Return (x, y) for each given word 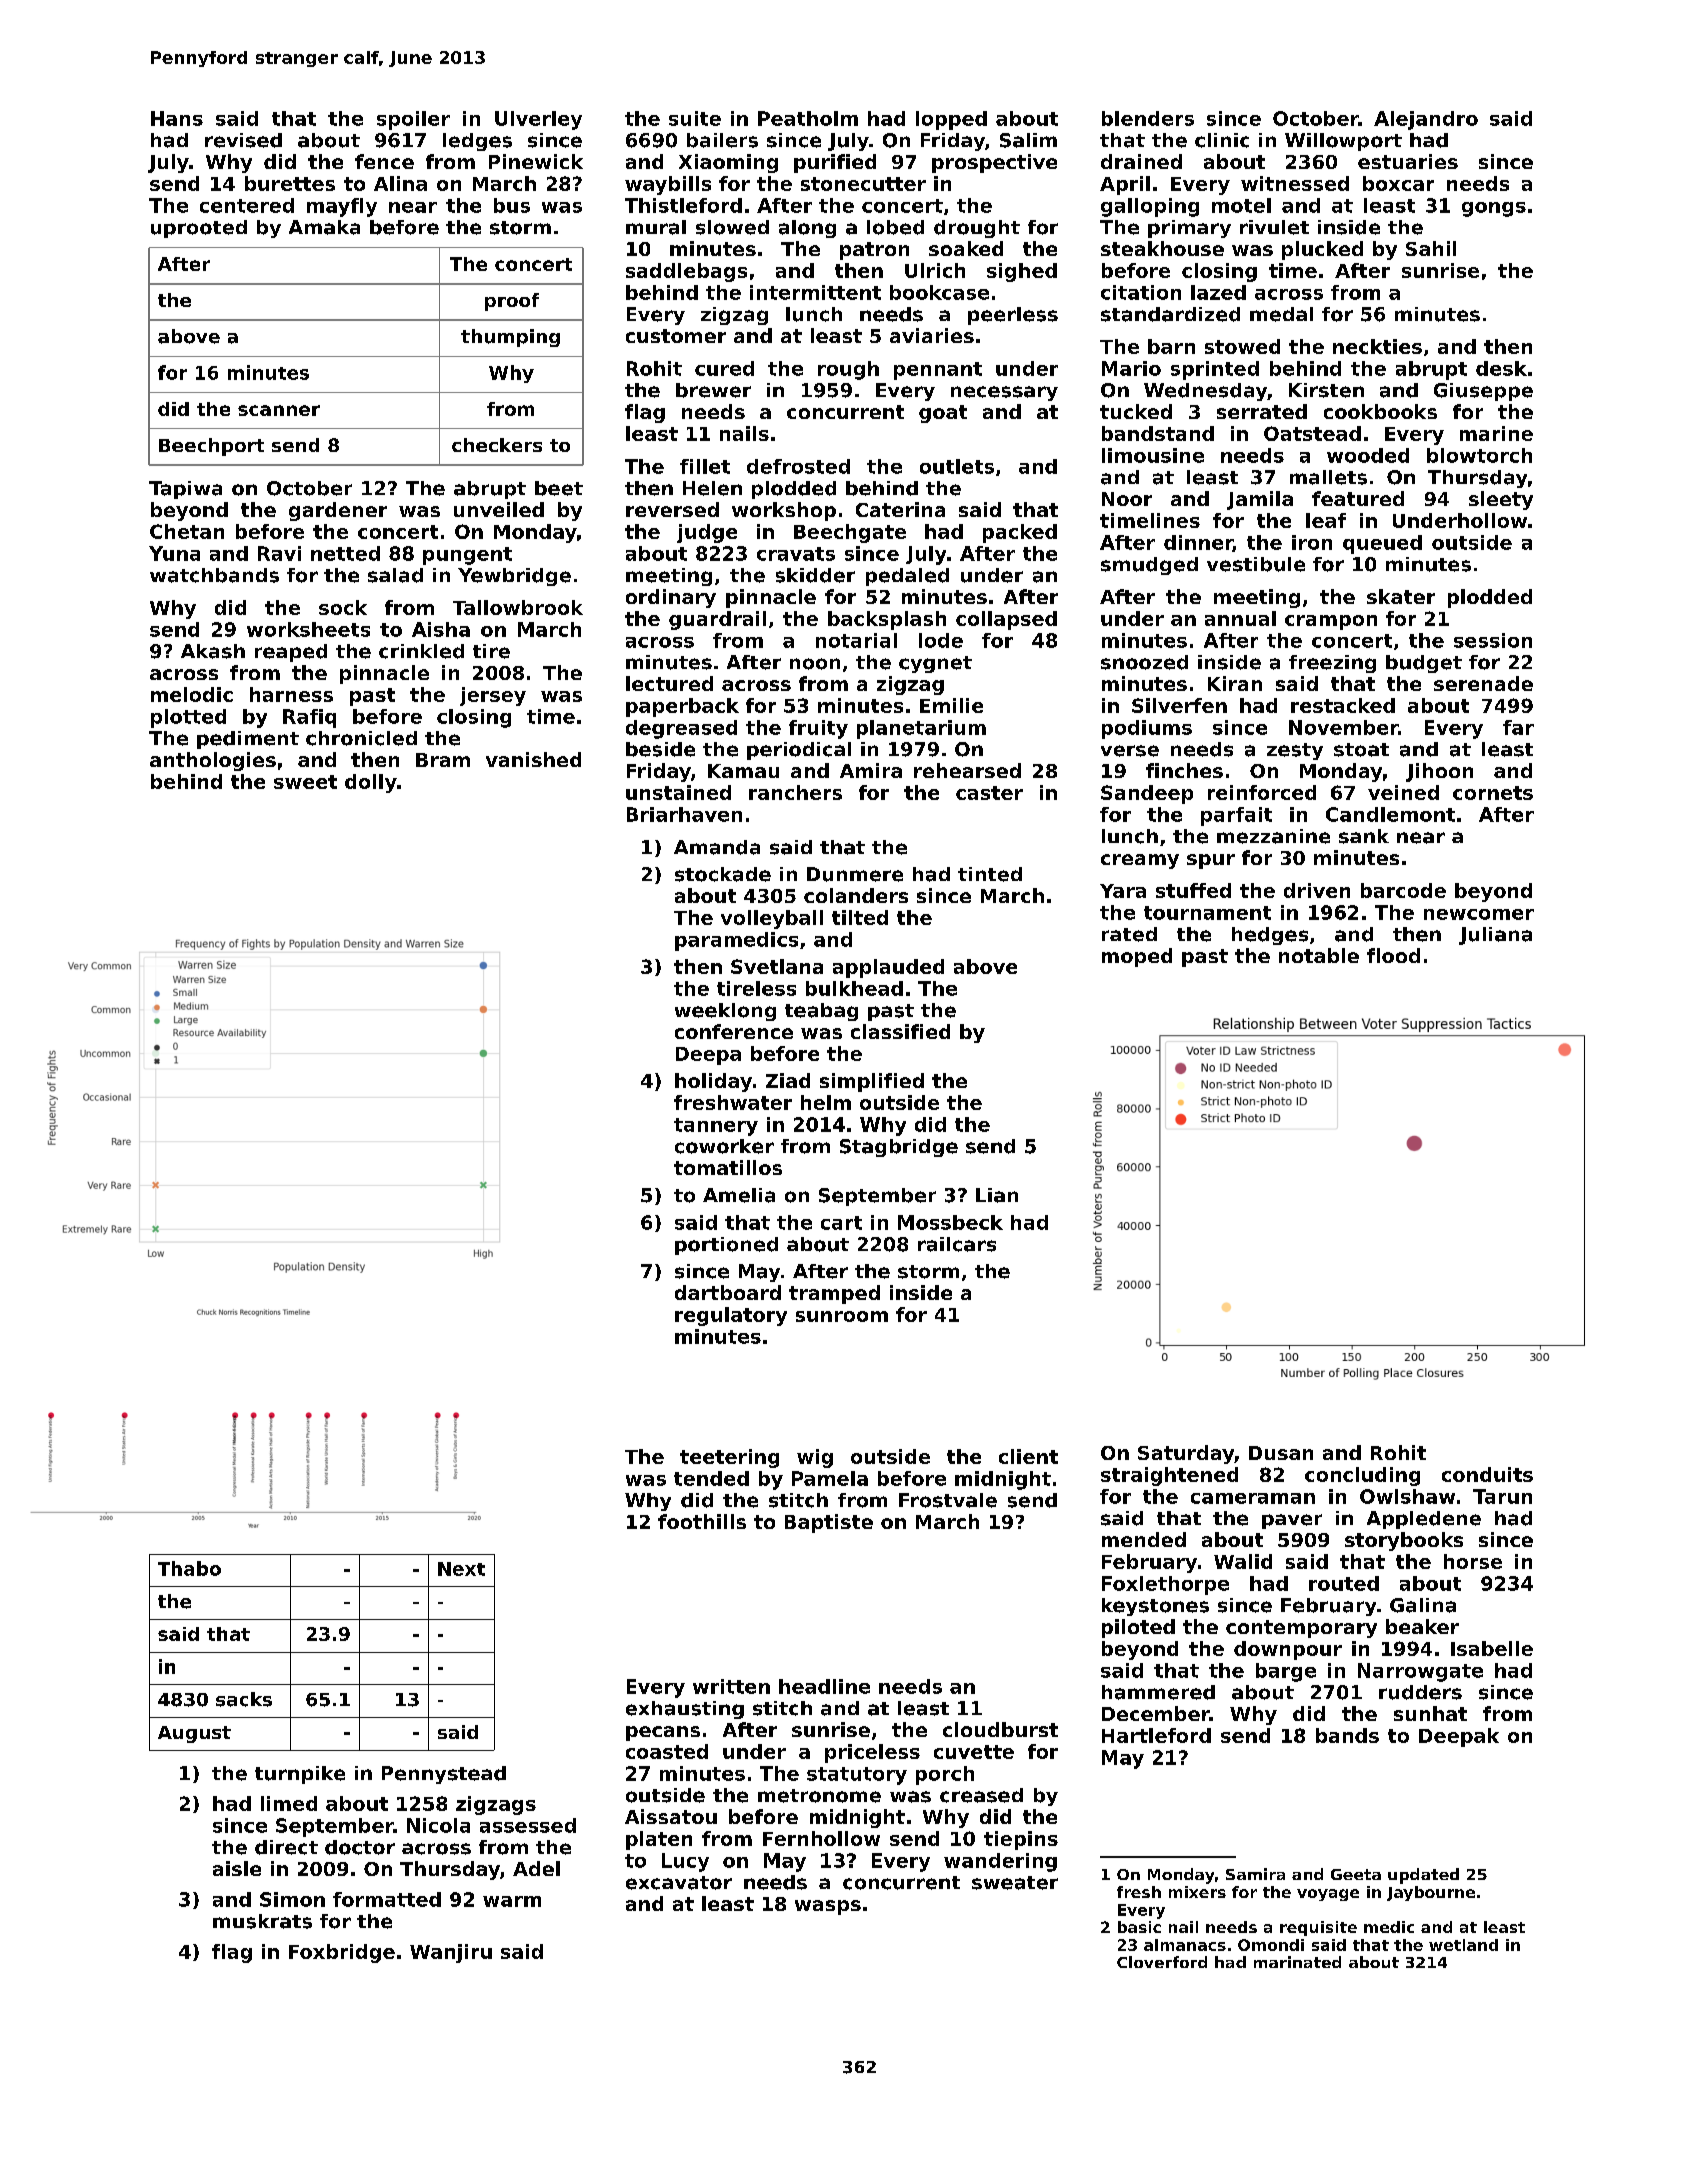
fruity (818, 729)
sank (1364, 836)
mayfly (342, 207)
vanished (533, 759)
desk (1501, 368)
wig (815, 1458)
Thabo (189, 1568)
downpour (1288, 1650)
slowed (732, 227)
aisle (237, 1868)
